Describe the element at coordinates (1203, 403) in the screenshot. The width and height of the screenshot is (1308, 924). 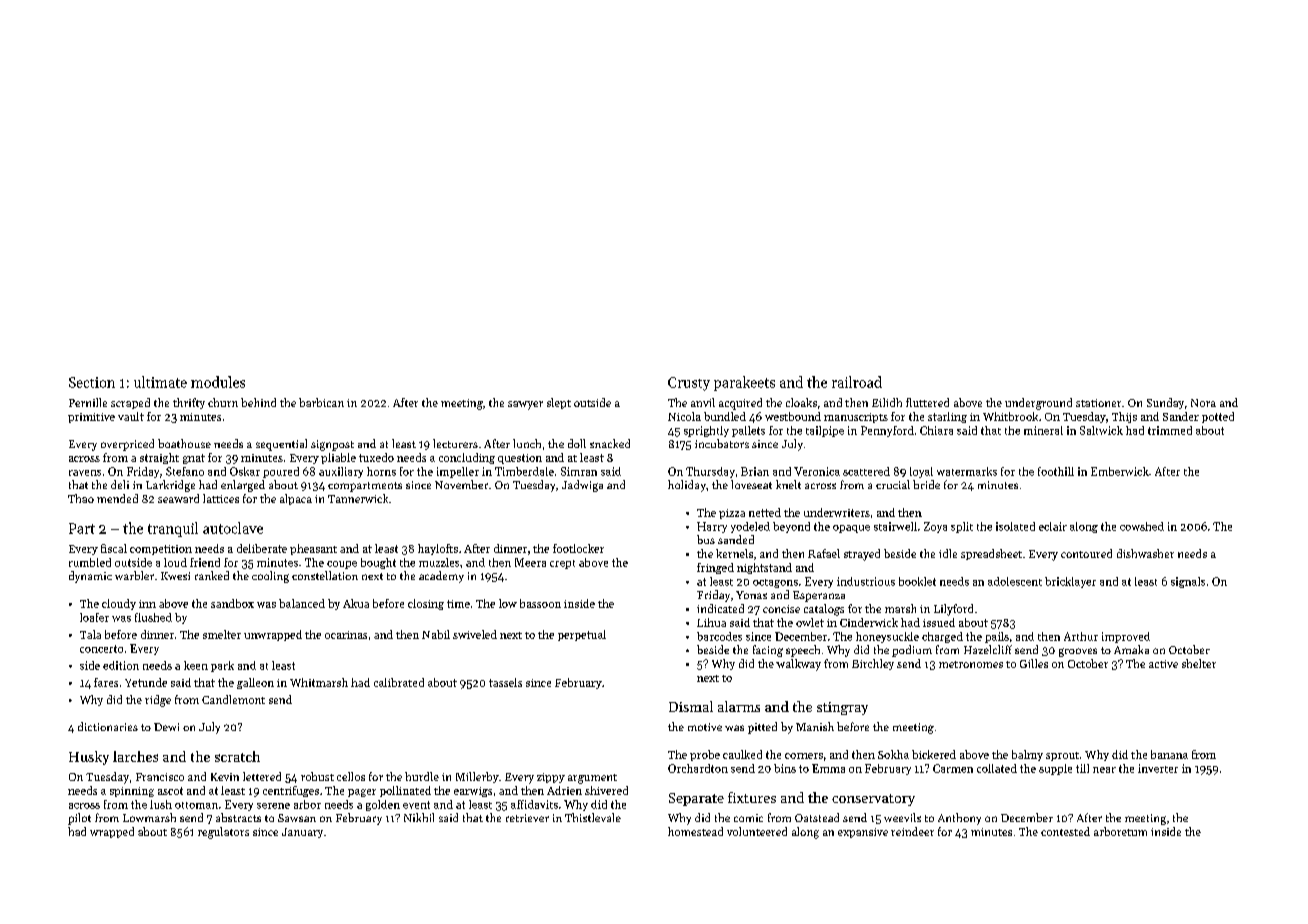
I see `Nora` at that location.
